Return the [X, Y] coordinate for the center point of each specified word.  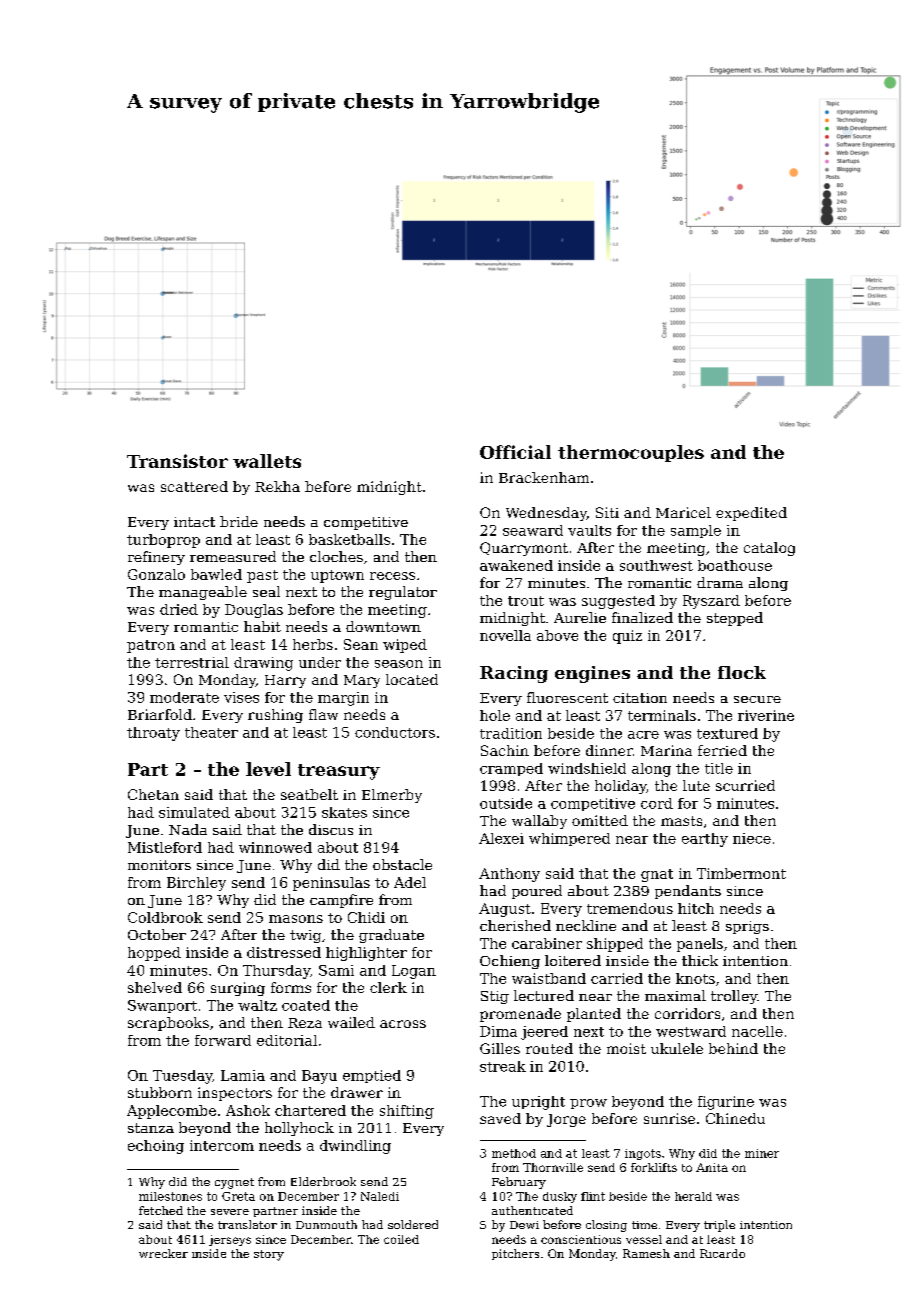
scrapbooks [168, 1024]
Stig [495, 997]
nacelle [757, 1031]
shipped [615, 945]
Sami [336, 970]
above [557, 635]
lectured [544, 995]
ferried [722, 750]
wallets [267, 461]
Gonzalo [156, 574]
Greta [238, 1196]
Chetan [153, 794]
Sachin [505, 750]
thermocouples [631, 453]
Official [515, 452]
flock [742, 672]
